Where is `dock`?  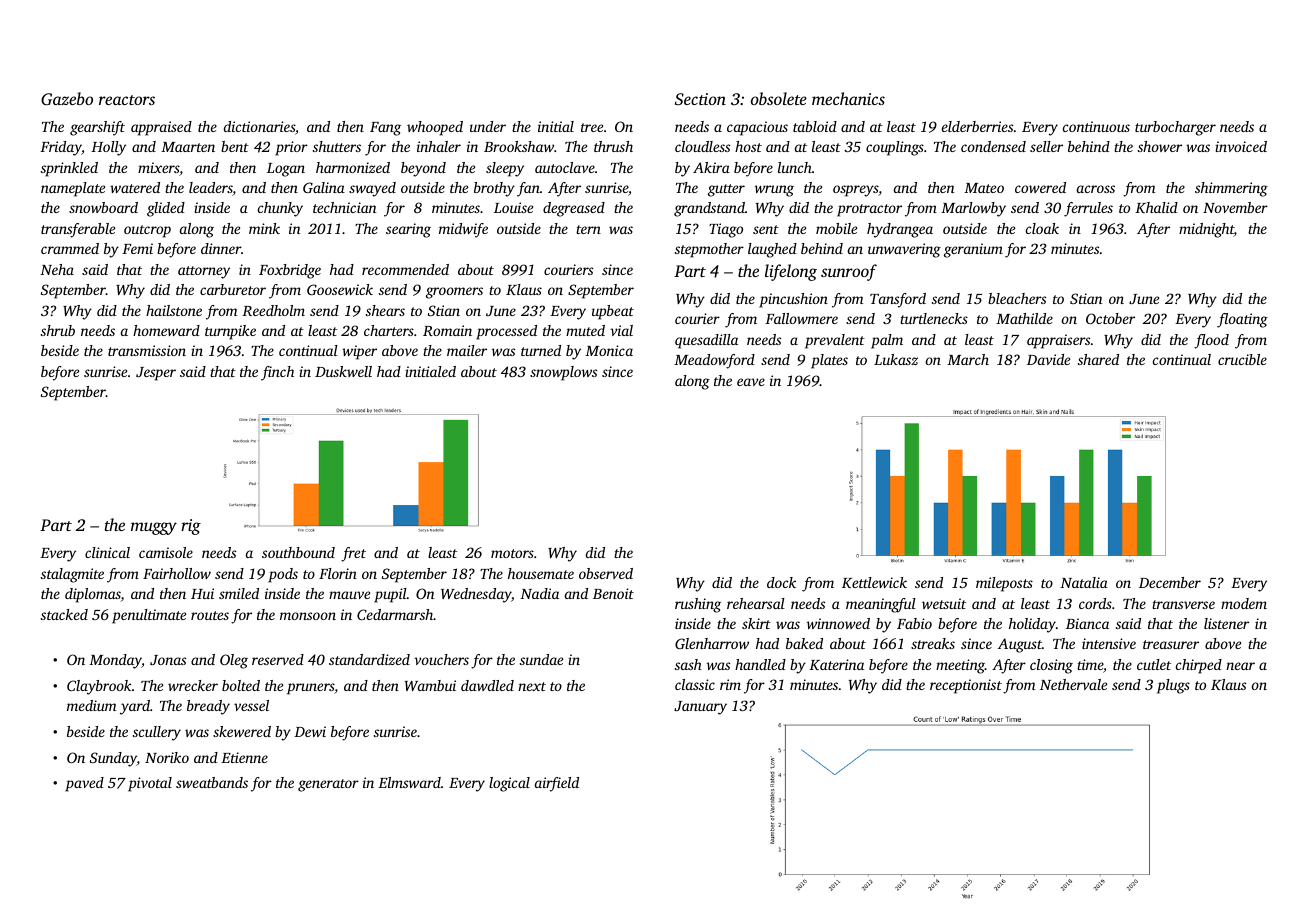 dock is located at coordinates (781, 582).
